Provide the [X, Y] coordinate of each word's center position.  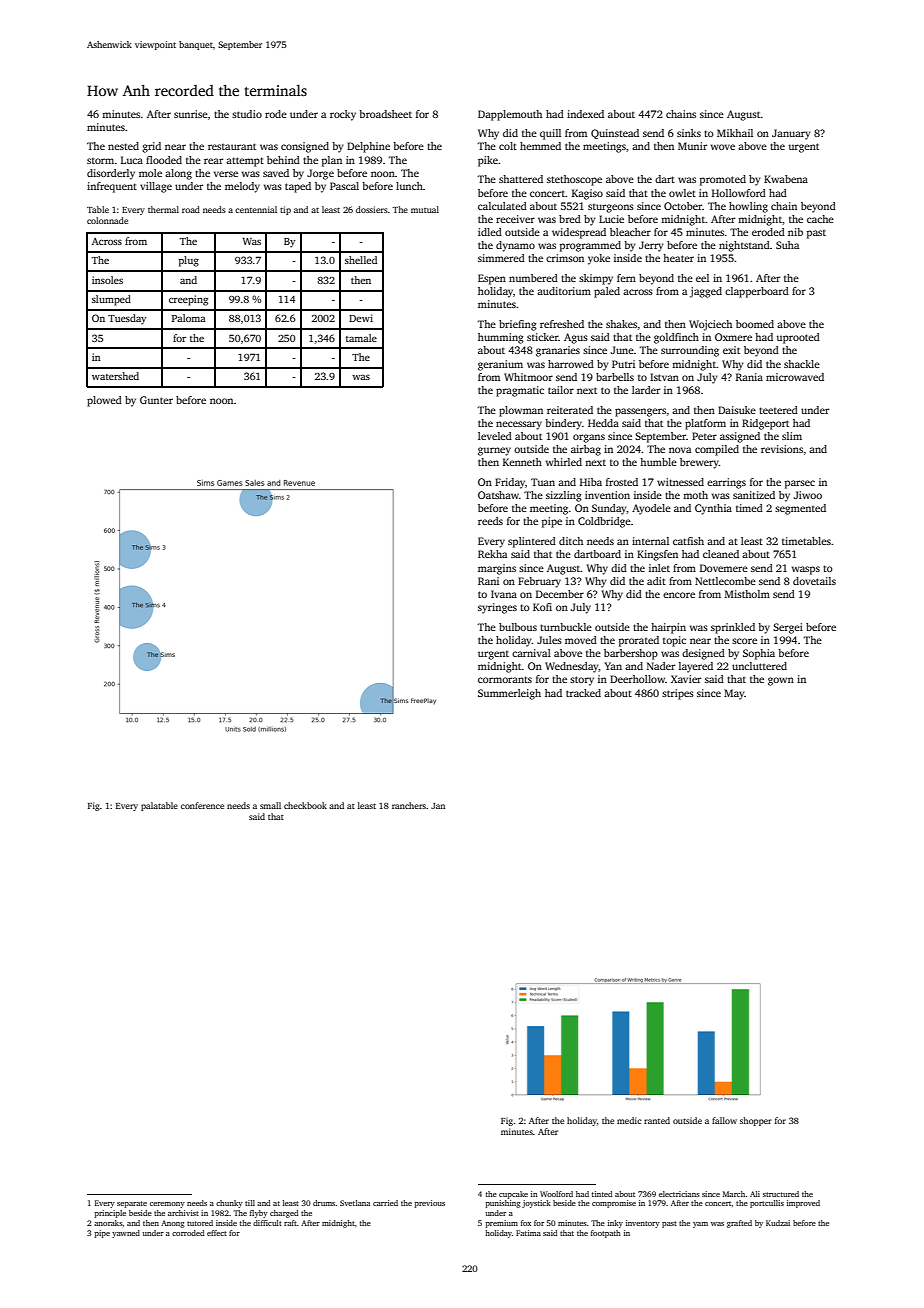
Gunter [156, 400]
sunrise [191, 114]
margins [497, 569]
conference [202, 805]
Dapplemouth [510, 115]
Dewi [361, 318]
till [250, 1203]
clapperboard [757, 292]
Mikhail [735, 133]
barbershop [631, 654]
